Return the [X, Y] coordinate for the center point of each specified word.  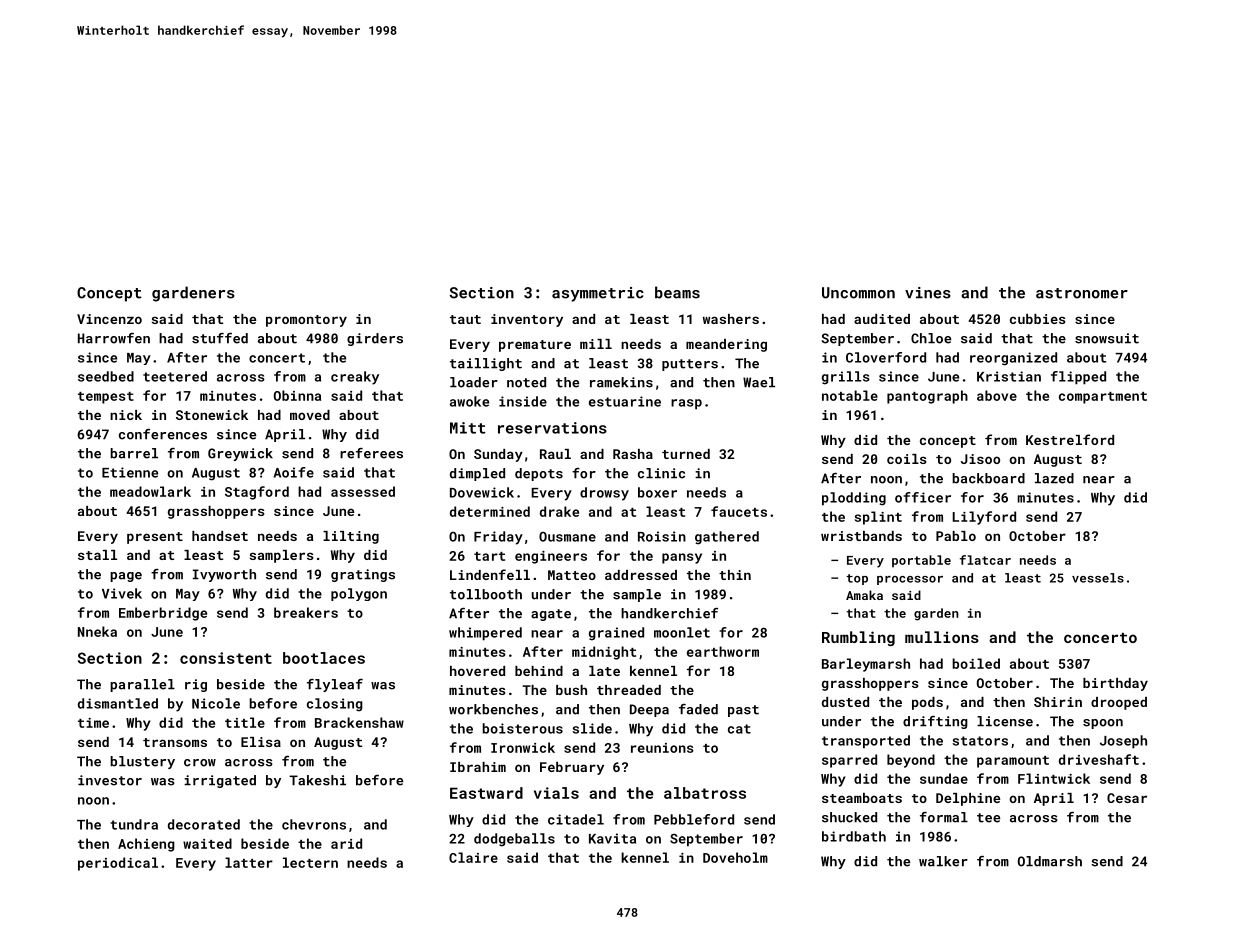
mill [596, 344]
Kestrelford [1070, 439]
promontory [306, 321]
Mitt [467, 428]
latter [249, 862]
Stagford [257, 493]
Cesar [1127, 798]
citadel [576, 819]
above [997, 395]
